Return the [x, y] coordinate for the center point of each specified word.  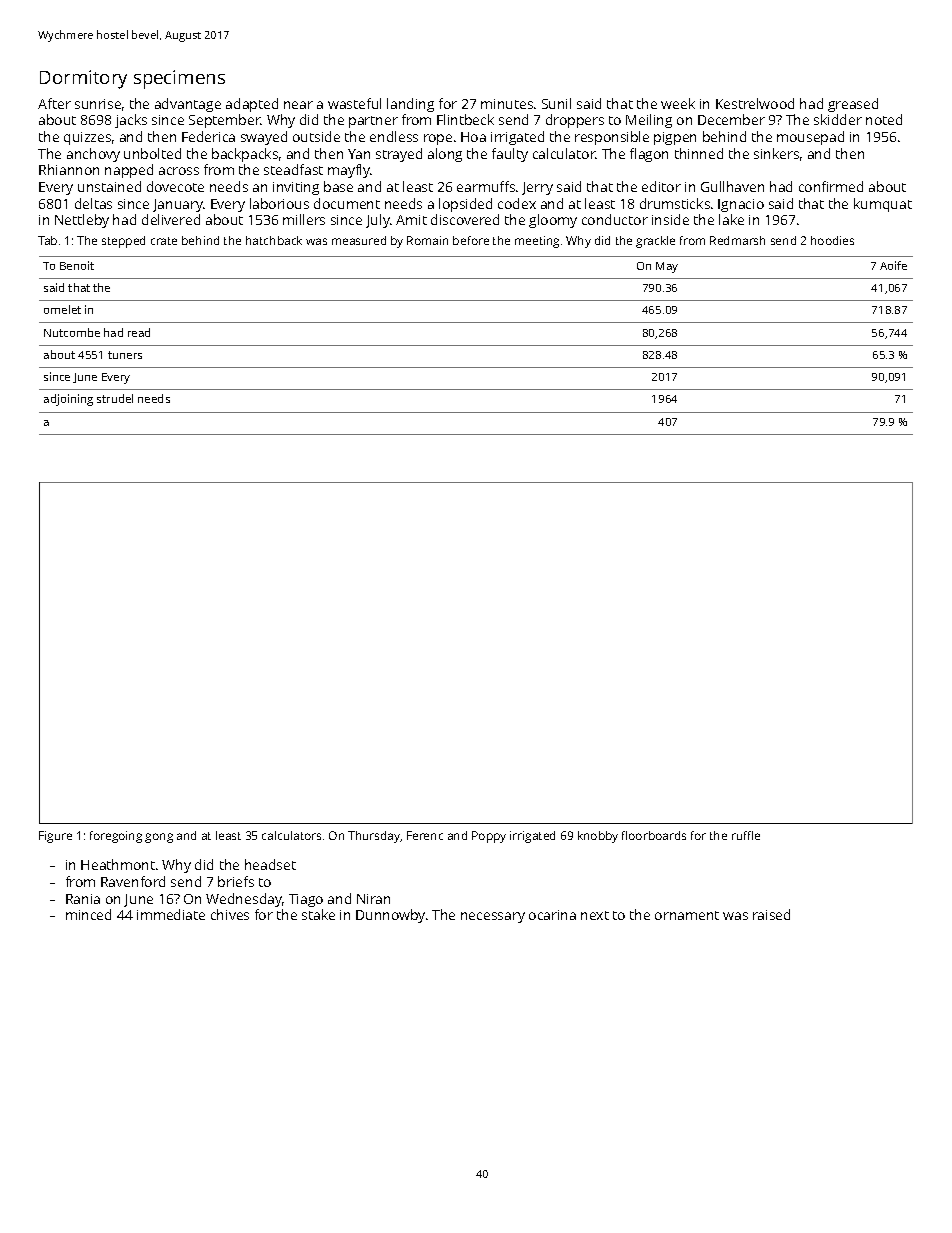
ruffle [746, 835]
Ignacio [741, 205]
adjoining [68, 400]
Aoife [893, 265]
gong [159, 838]
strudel [115, 398]
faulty [510, 155]
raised [771, 914]
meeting [537, 242]
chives [230, 914]
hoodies [832, 240]
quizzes [87, 138]
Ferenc [425, 835]
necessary [493, 917]
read [139, 332]
